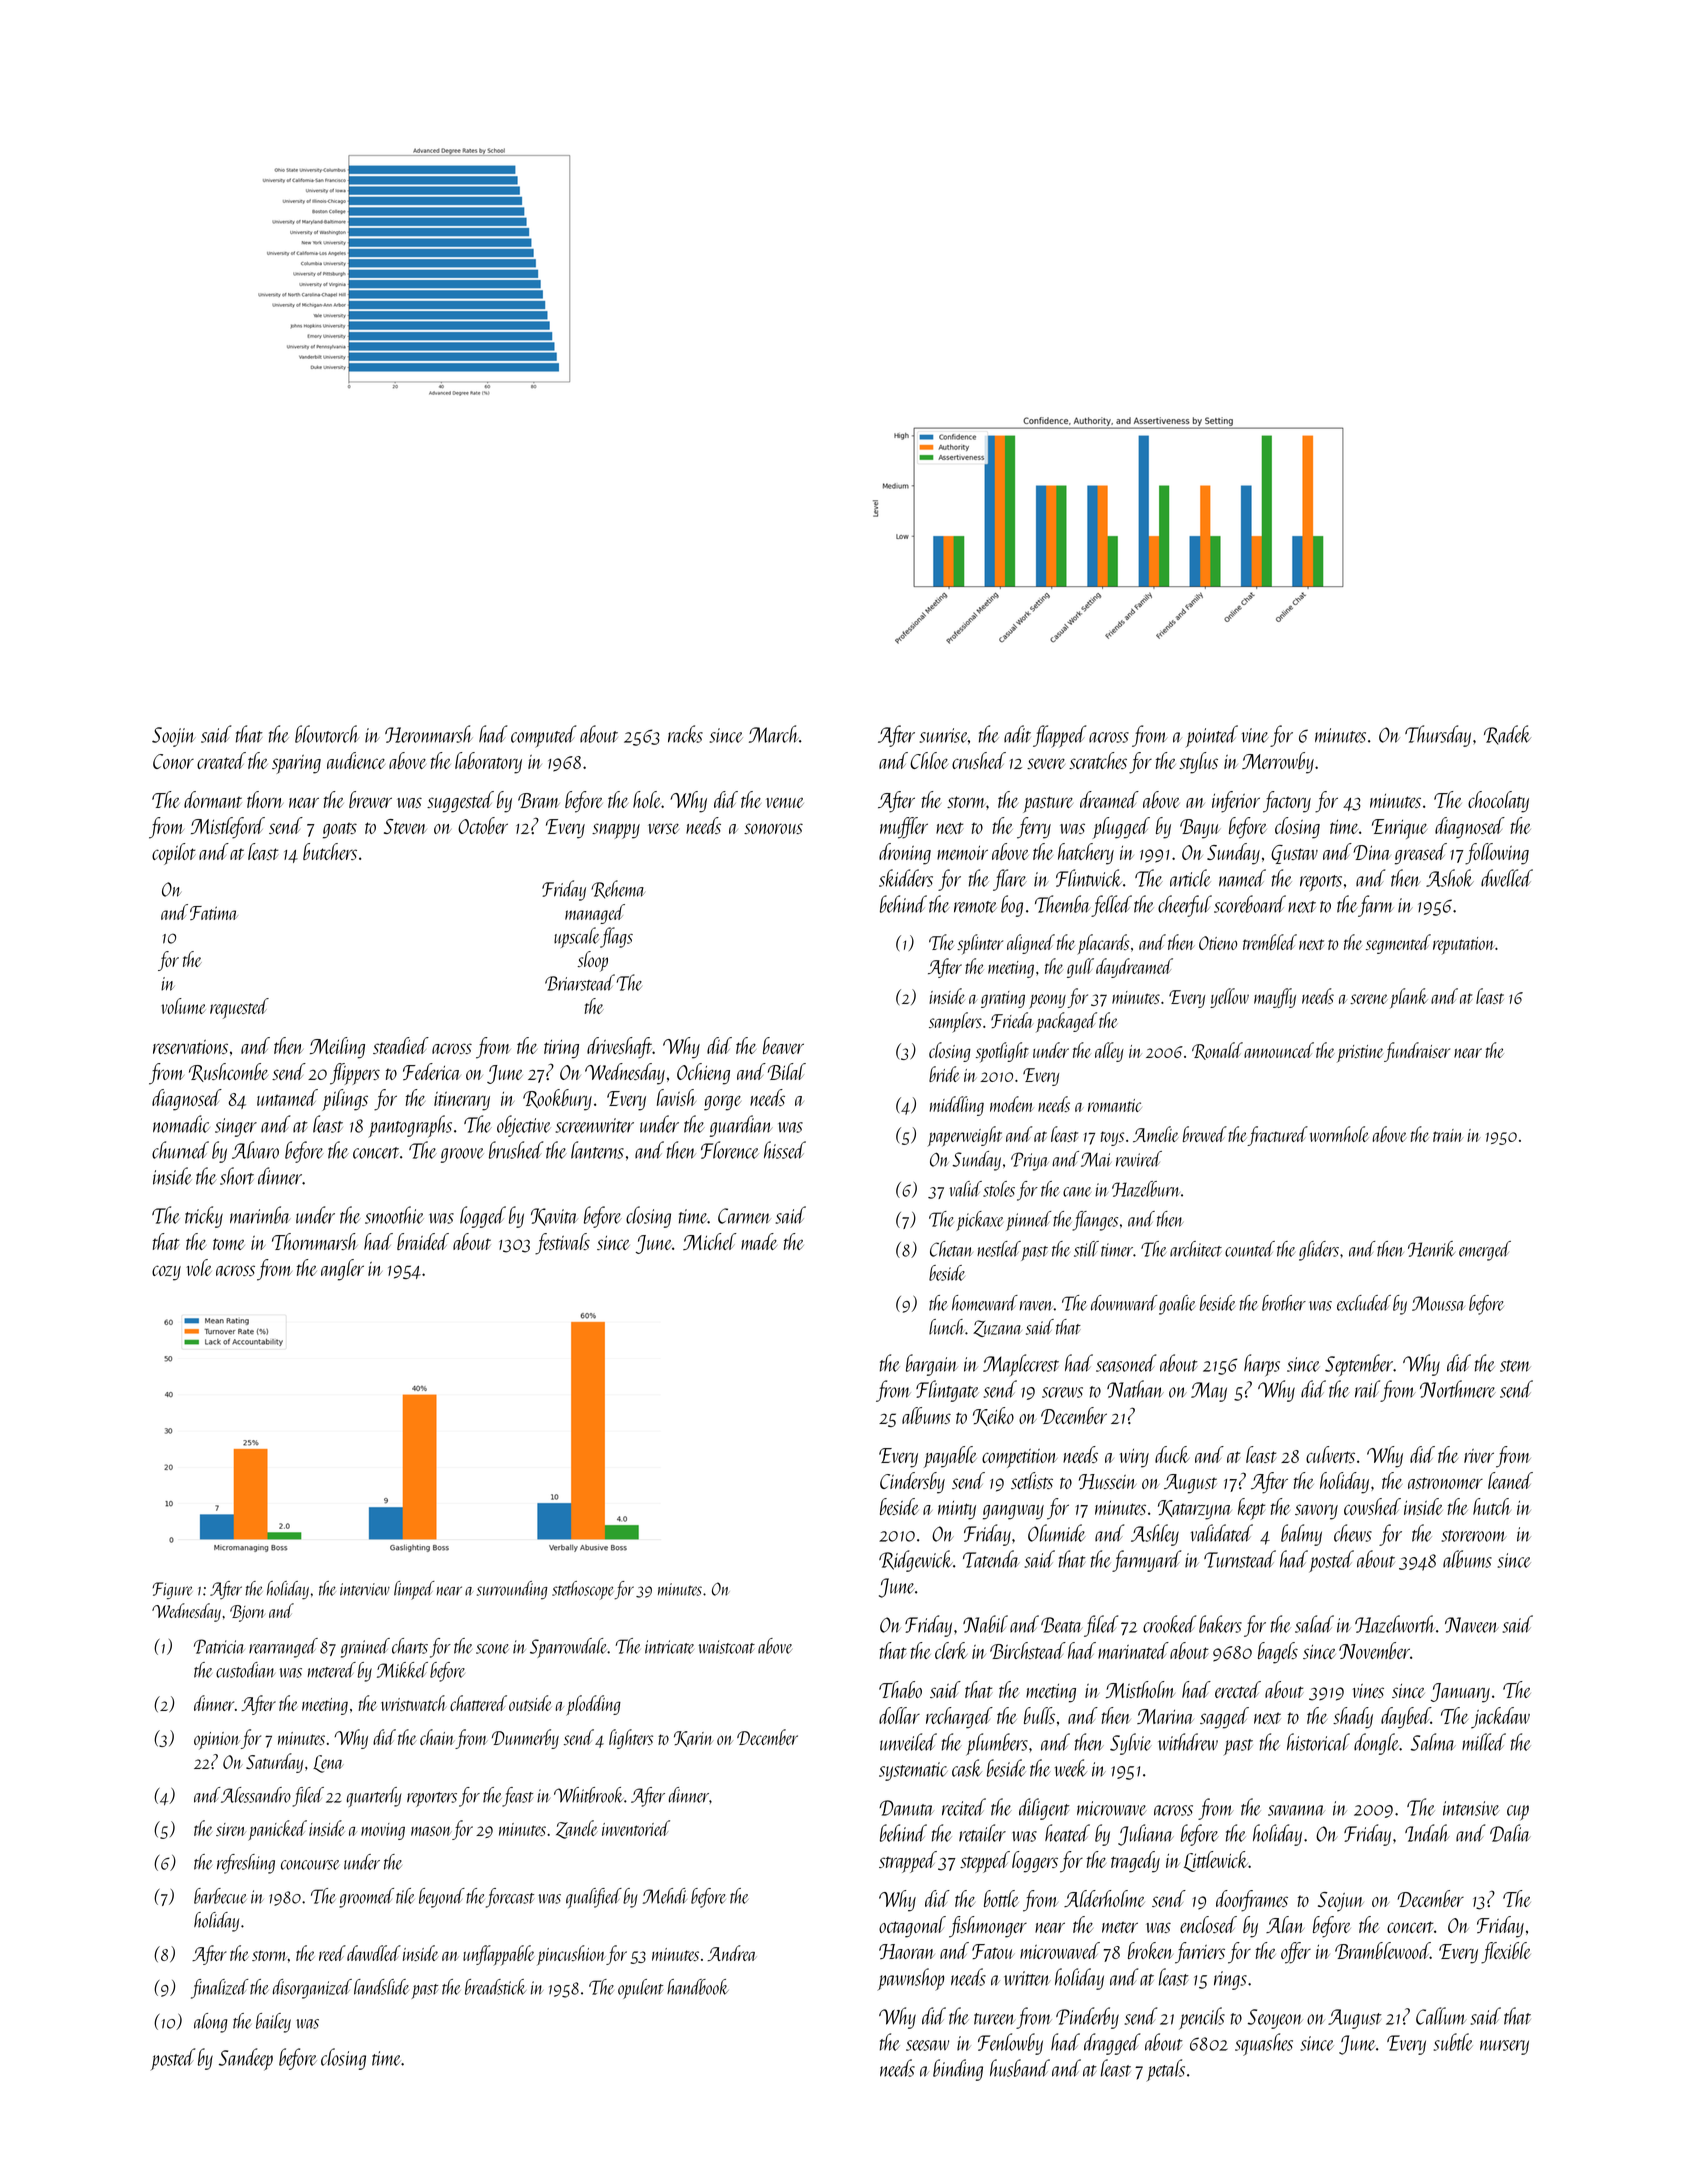  I want to click on along, so click(211, 2023).
